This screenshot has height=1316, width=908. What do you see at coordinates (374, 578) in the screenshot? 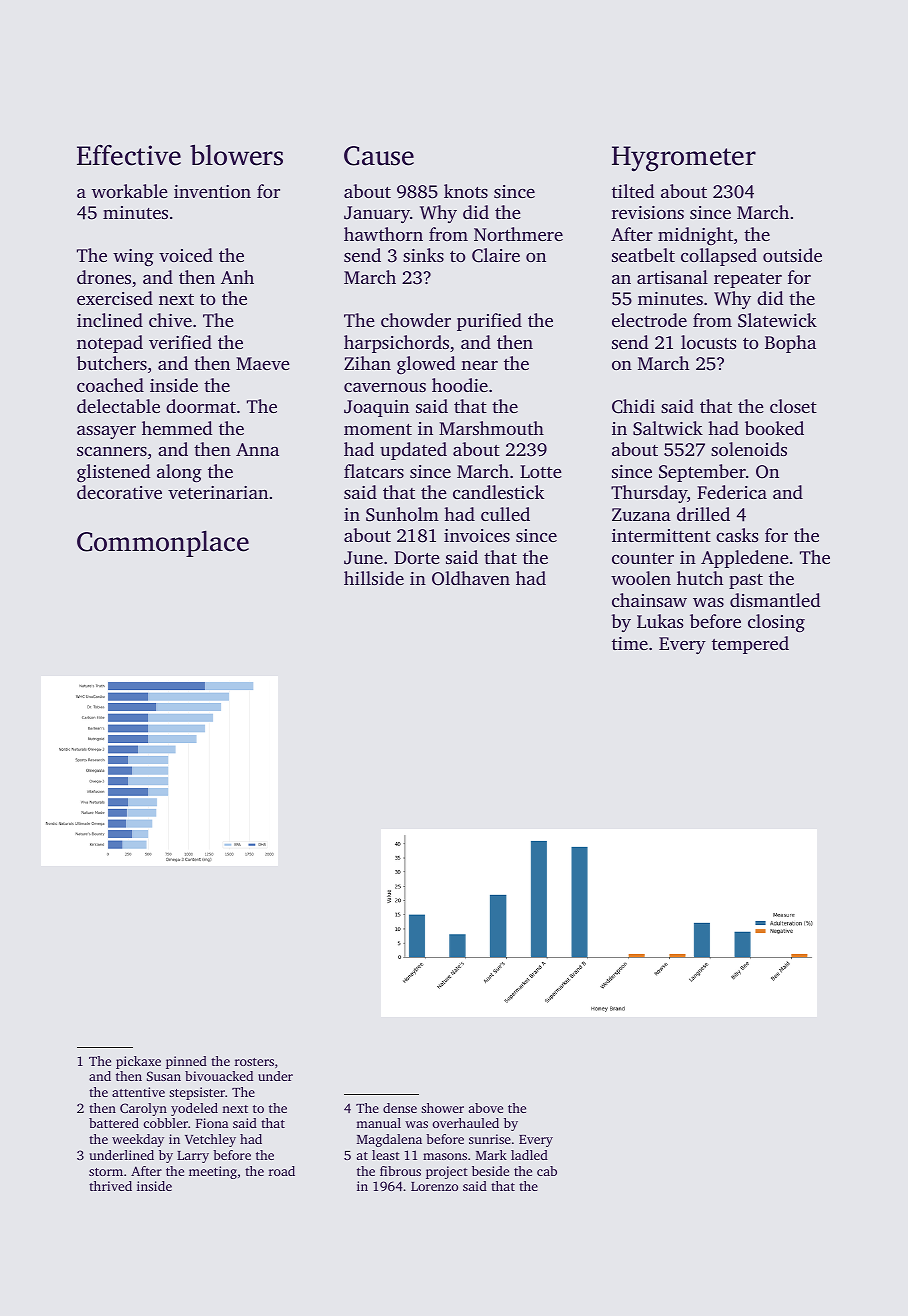
I see `hillside` at bounding box center [374, 578].
